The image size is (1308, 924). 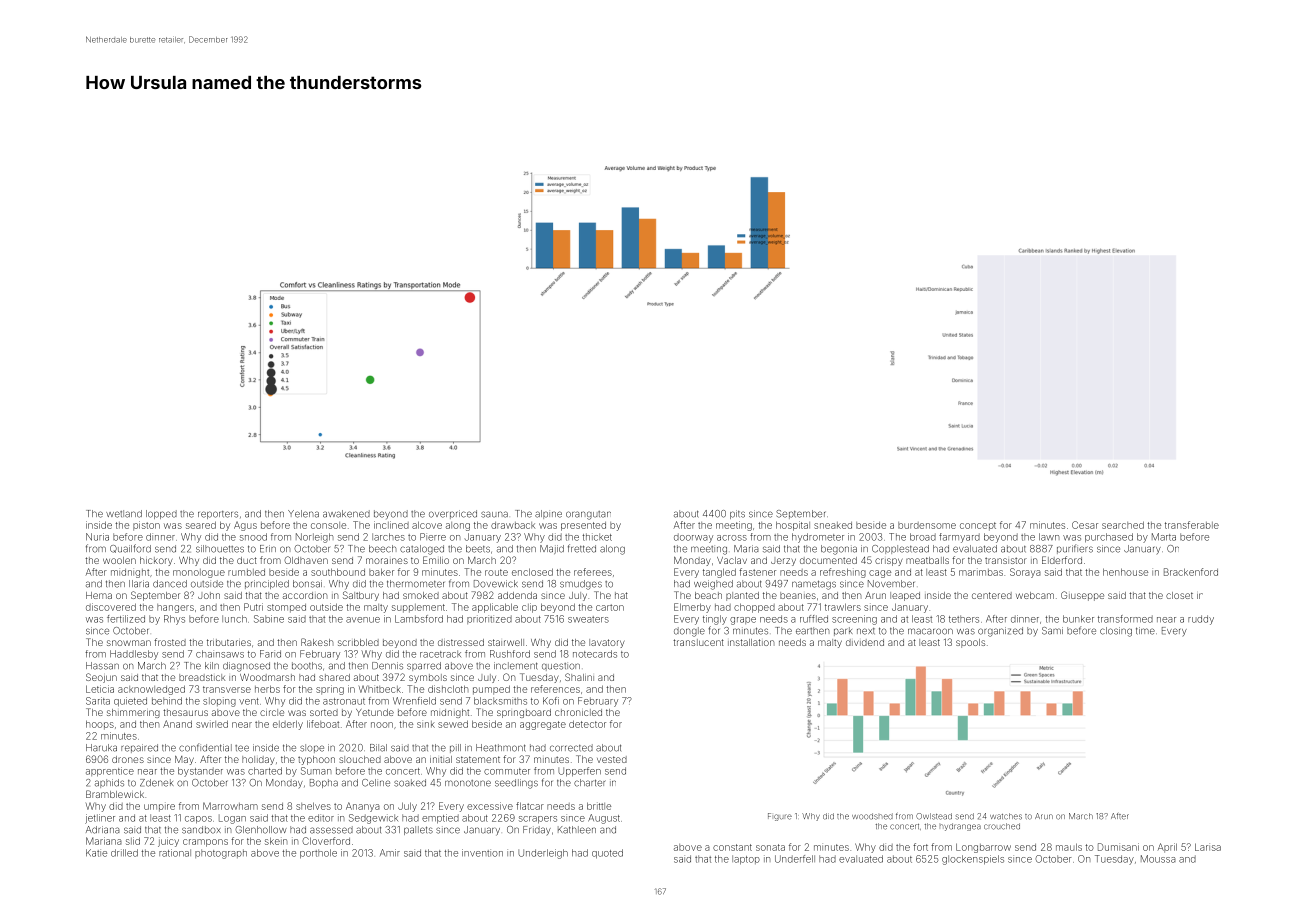 What do you see at coordinates (234, 619) in the image?
I see `lunch` at bounding box center [234, 619].
